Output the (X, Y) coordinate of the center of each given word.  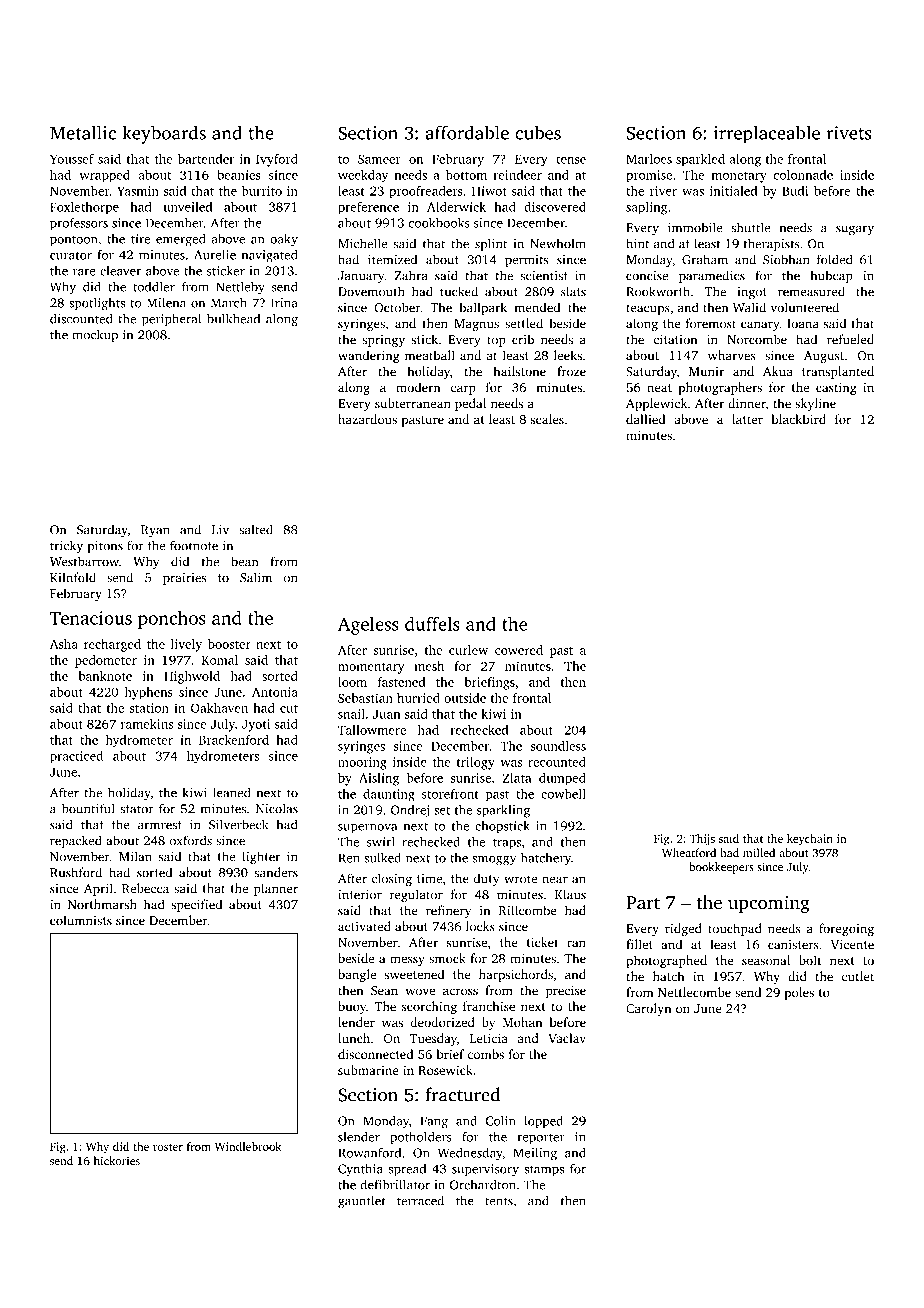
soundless (558, 746)
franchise (489, 1006)
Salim (256, 577)
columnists (81, 920)
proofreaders (426, 192)
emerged (181, 240)
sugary (855, 231)
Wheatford (689, 852)
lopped (543, 1122)
